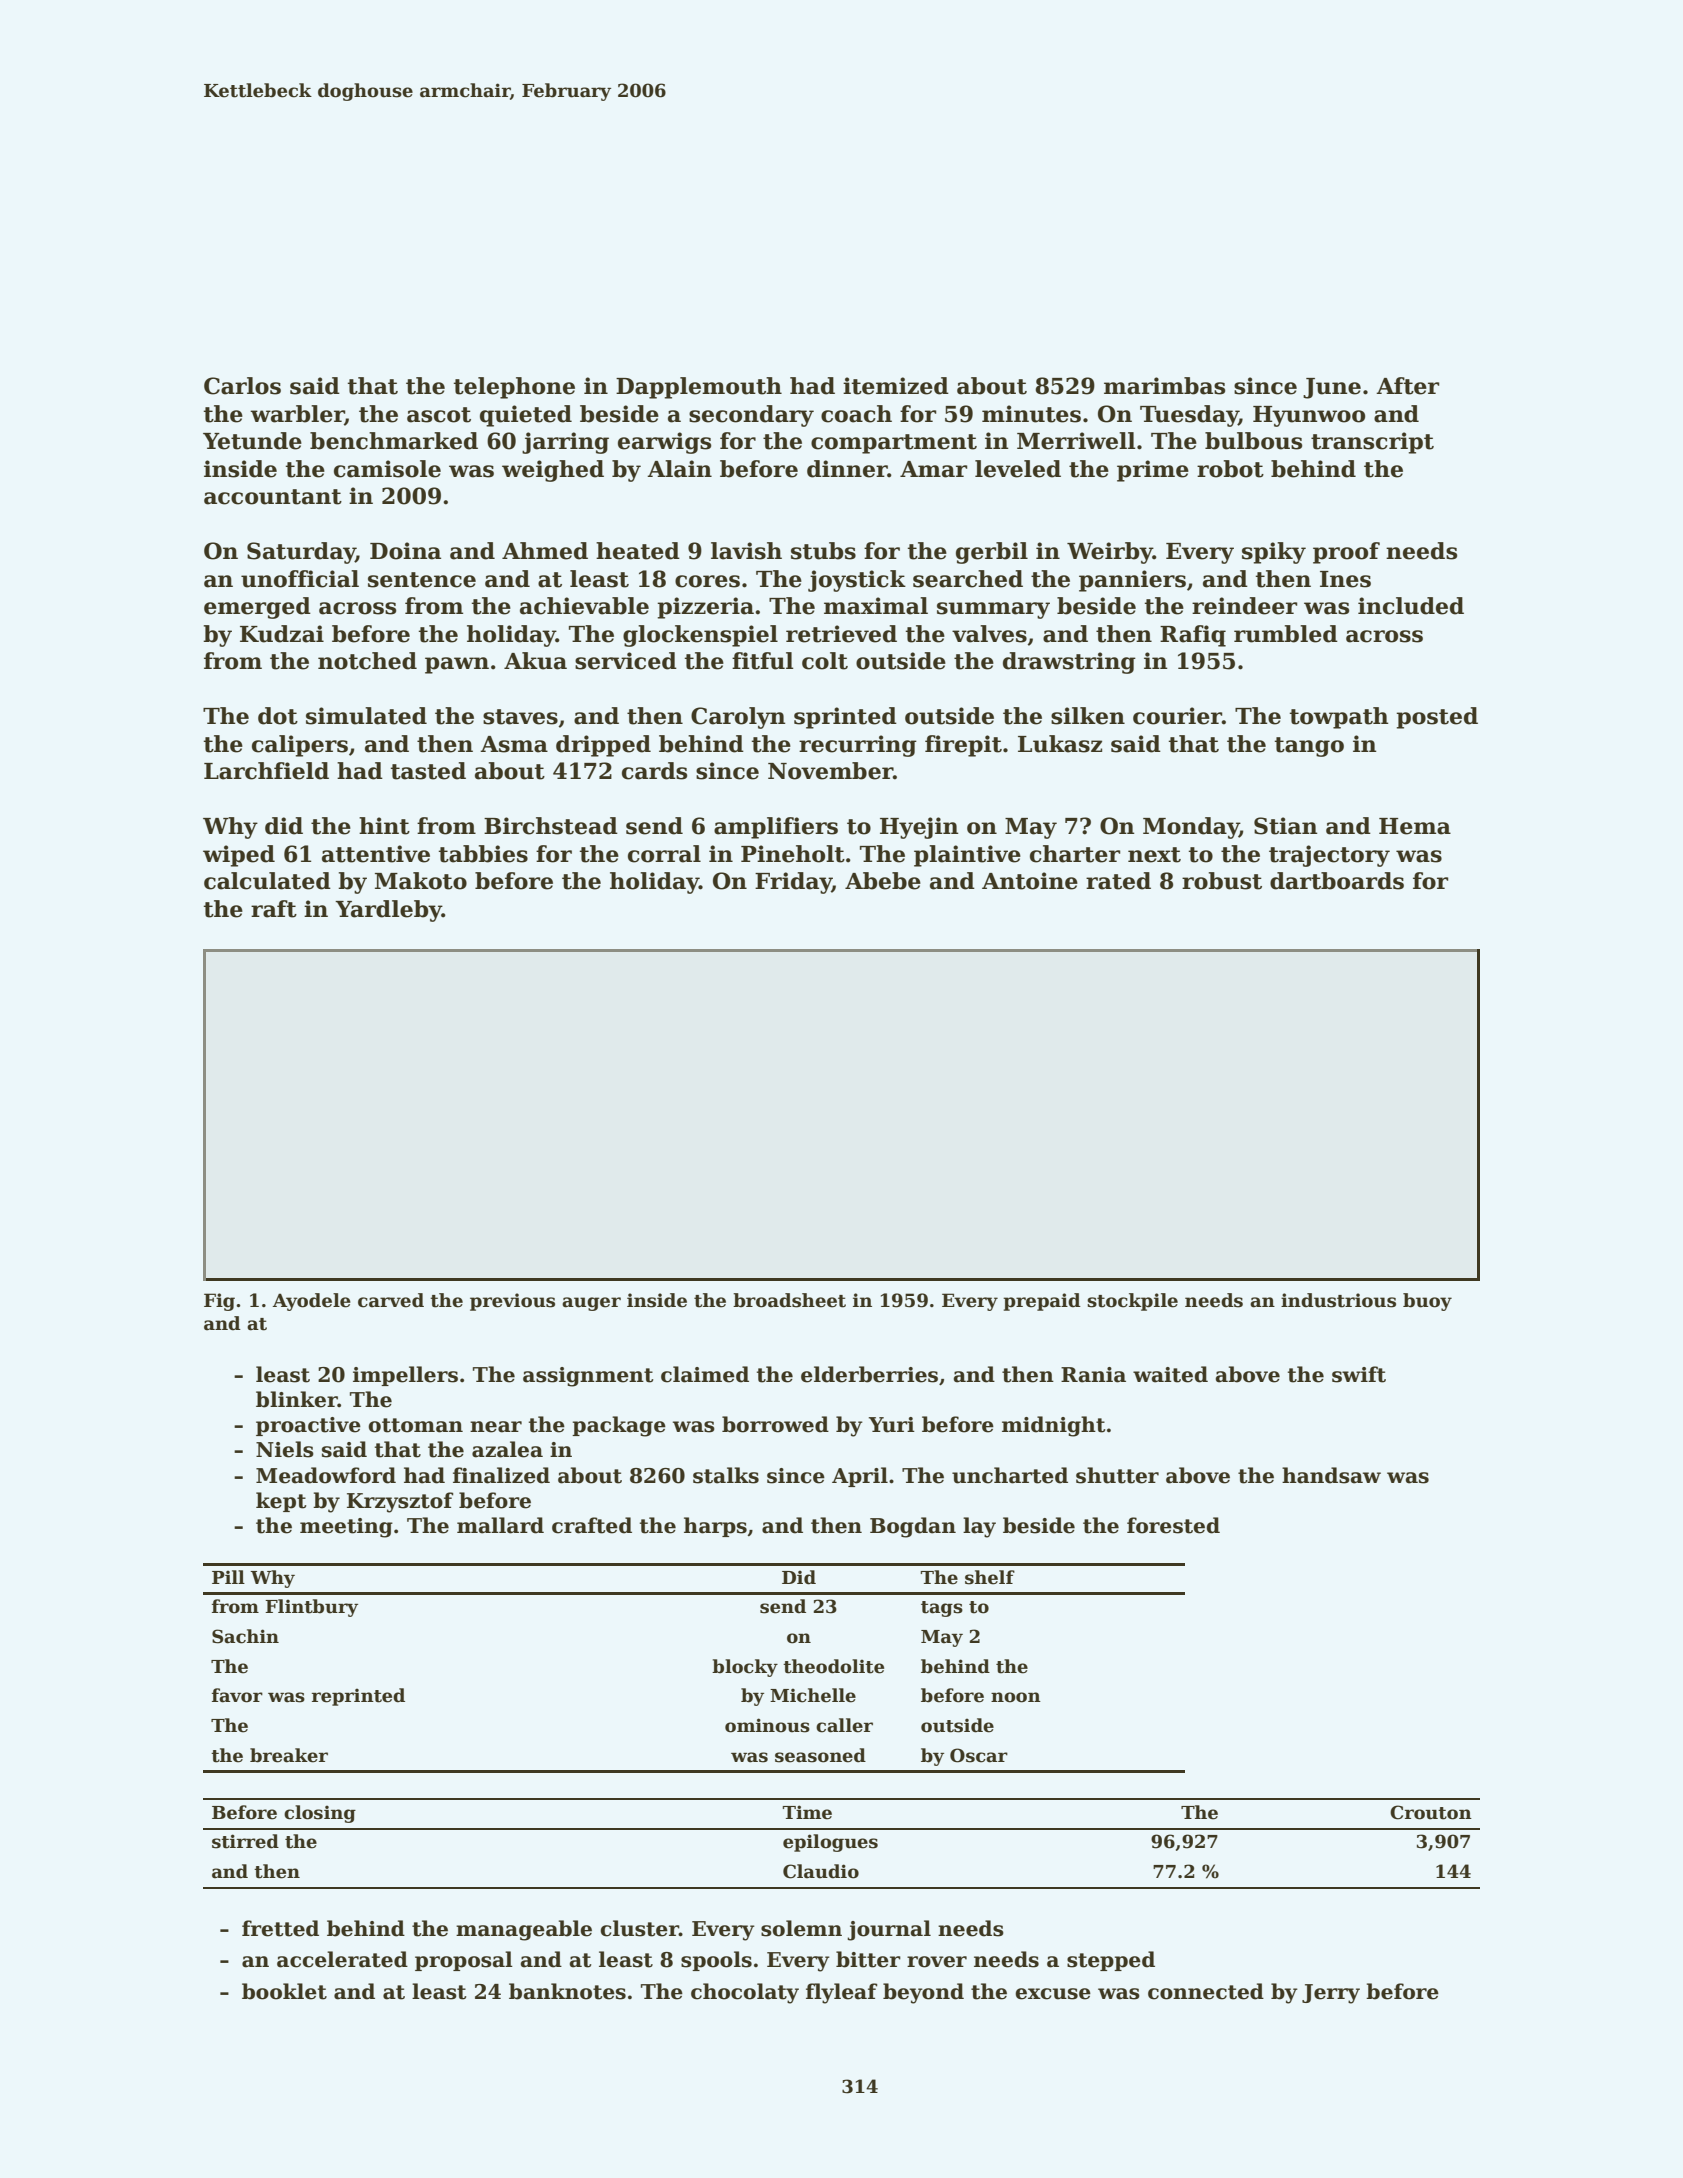 The width and height of the document is (1683, 2178). I want to click on closing, so click(320, 1814).
